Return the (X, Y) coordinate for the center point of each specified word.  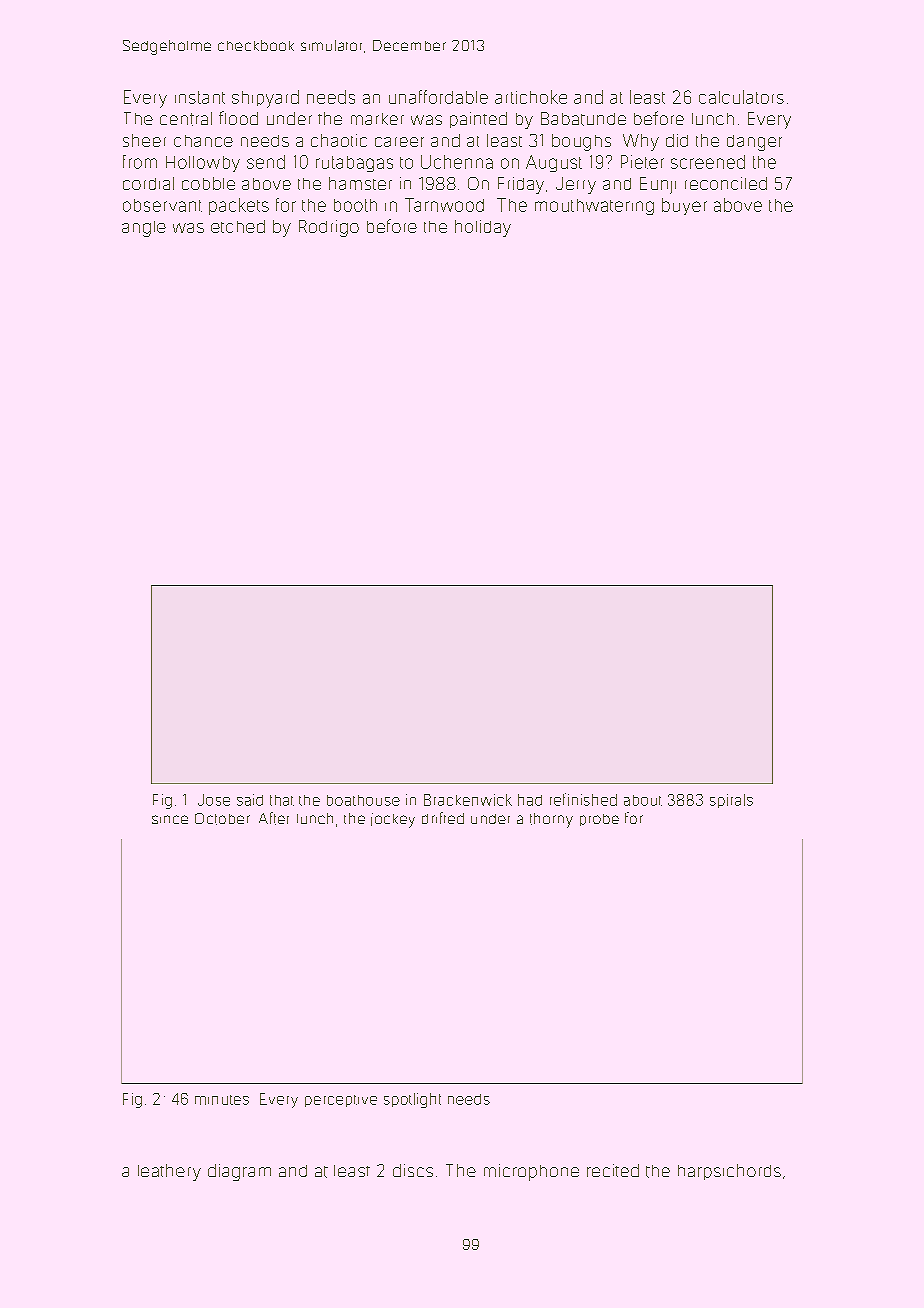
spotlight (412, 1100)
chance (203, 141)
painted (478, 120)
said (250, 800)
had (530, 800)
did (677, 140)
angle (144, 229)
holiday (483, 228)
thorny (551, 820)
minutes (222, 1100)
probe (599, 820)
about (643, 800)
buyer (684, 206)
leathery (169, 1172)
